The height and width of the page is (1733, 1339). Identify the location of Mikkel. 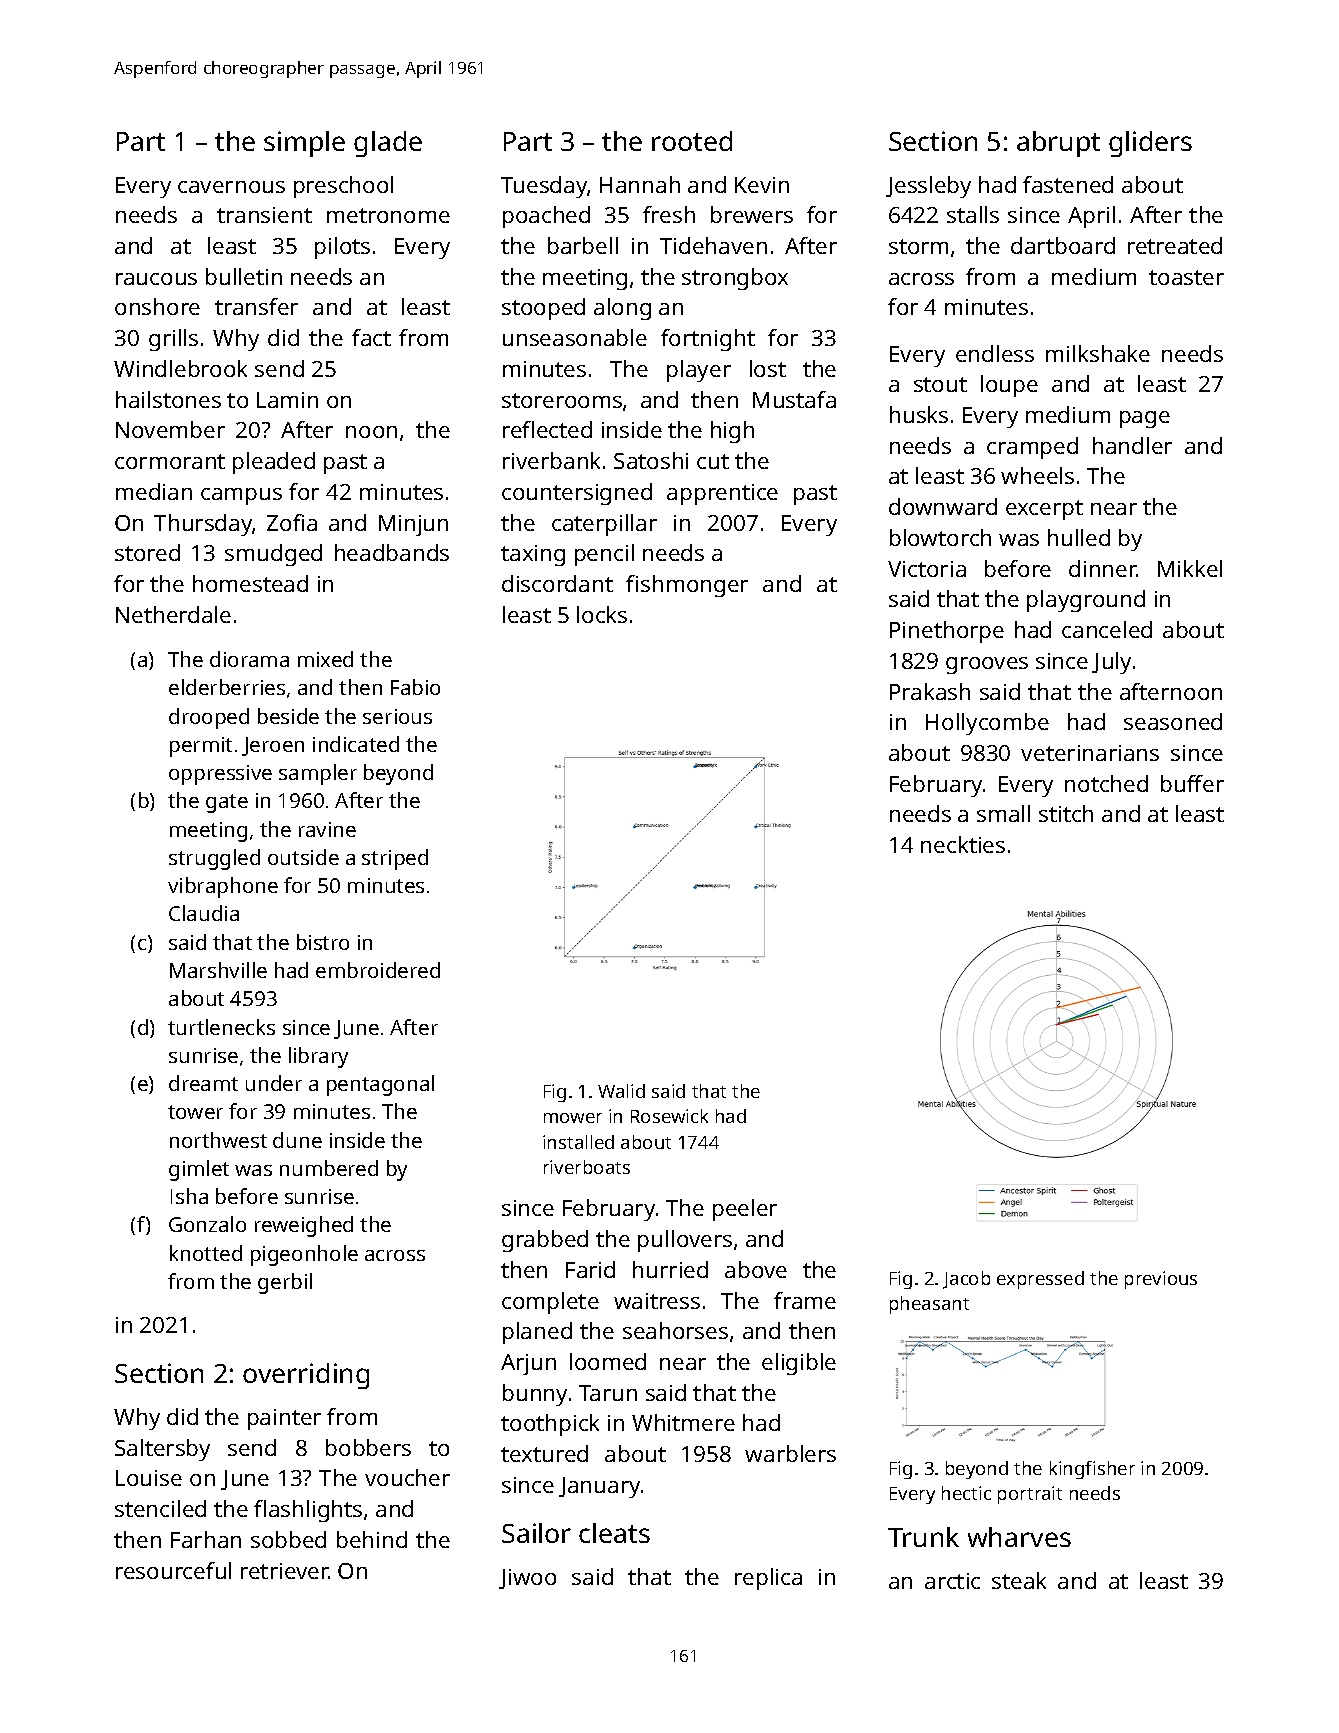
(1190, 568).
